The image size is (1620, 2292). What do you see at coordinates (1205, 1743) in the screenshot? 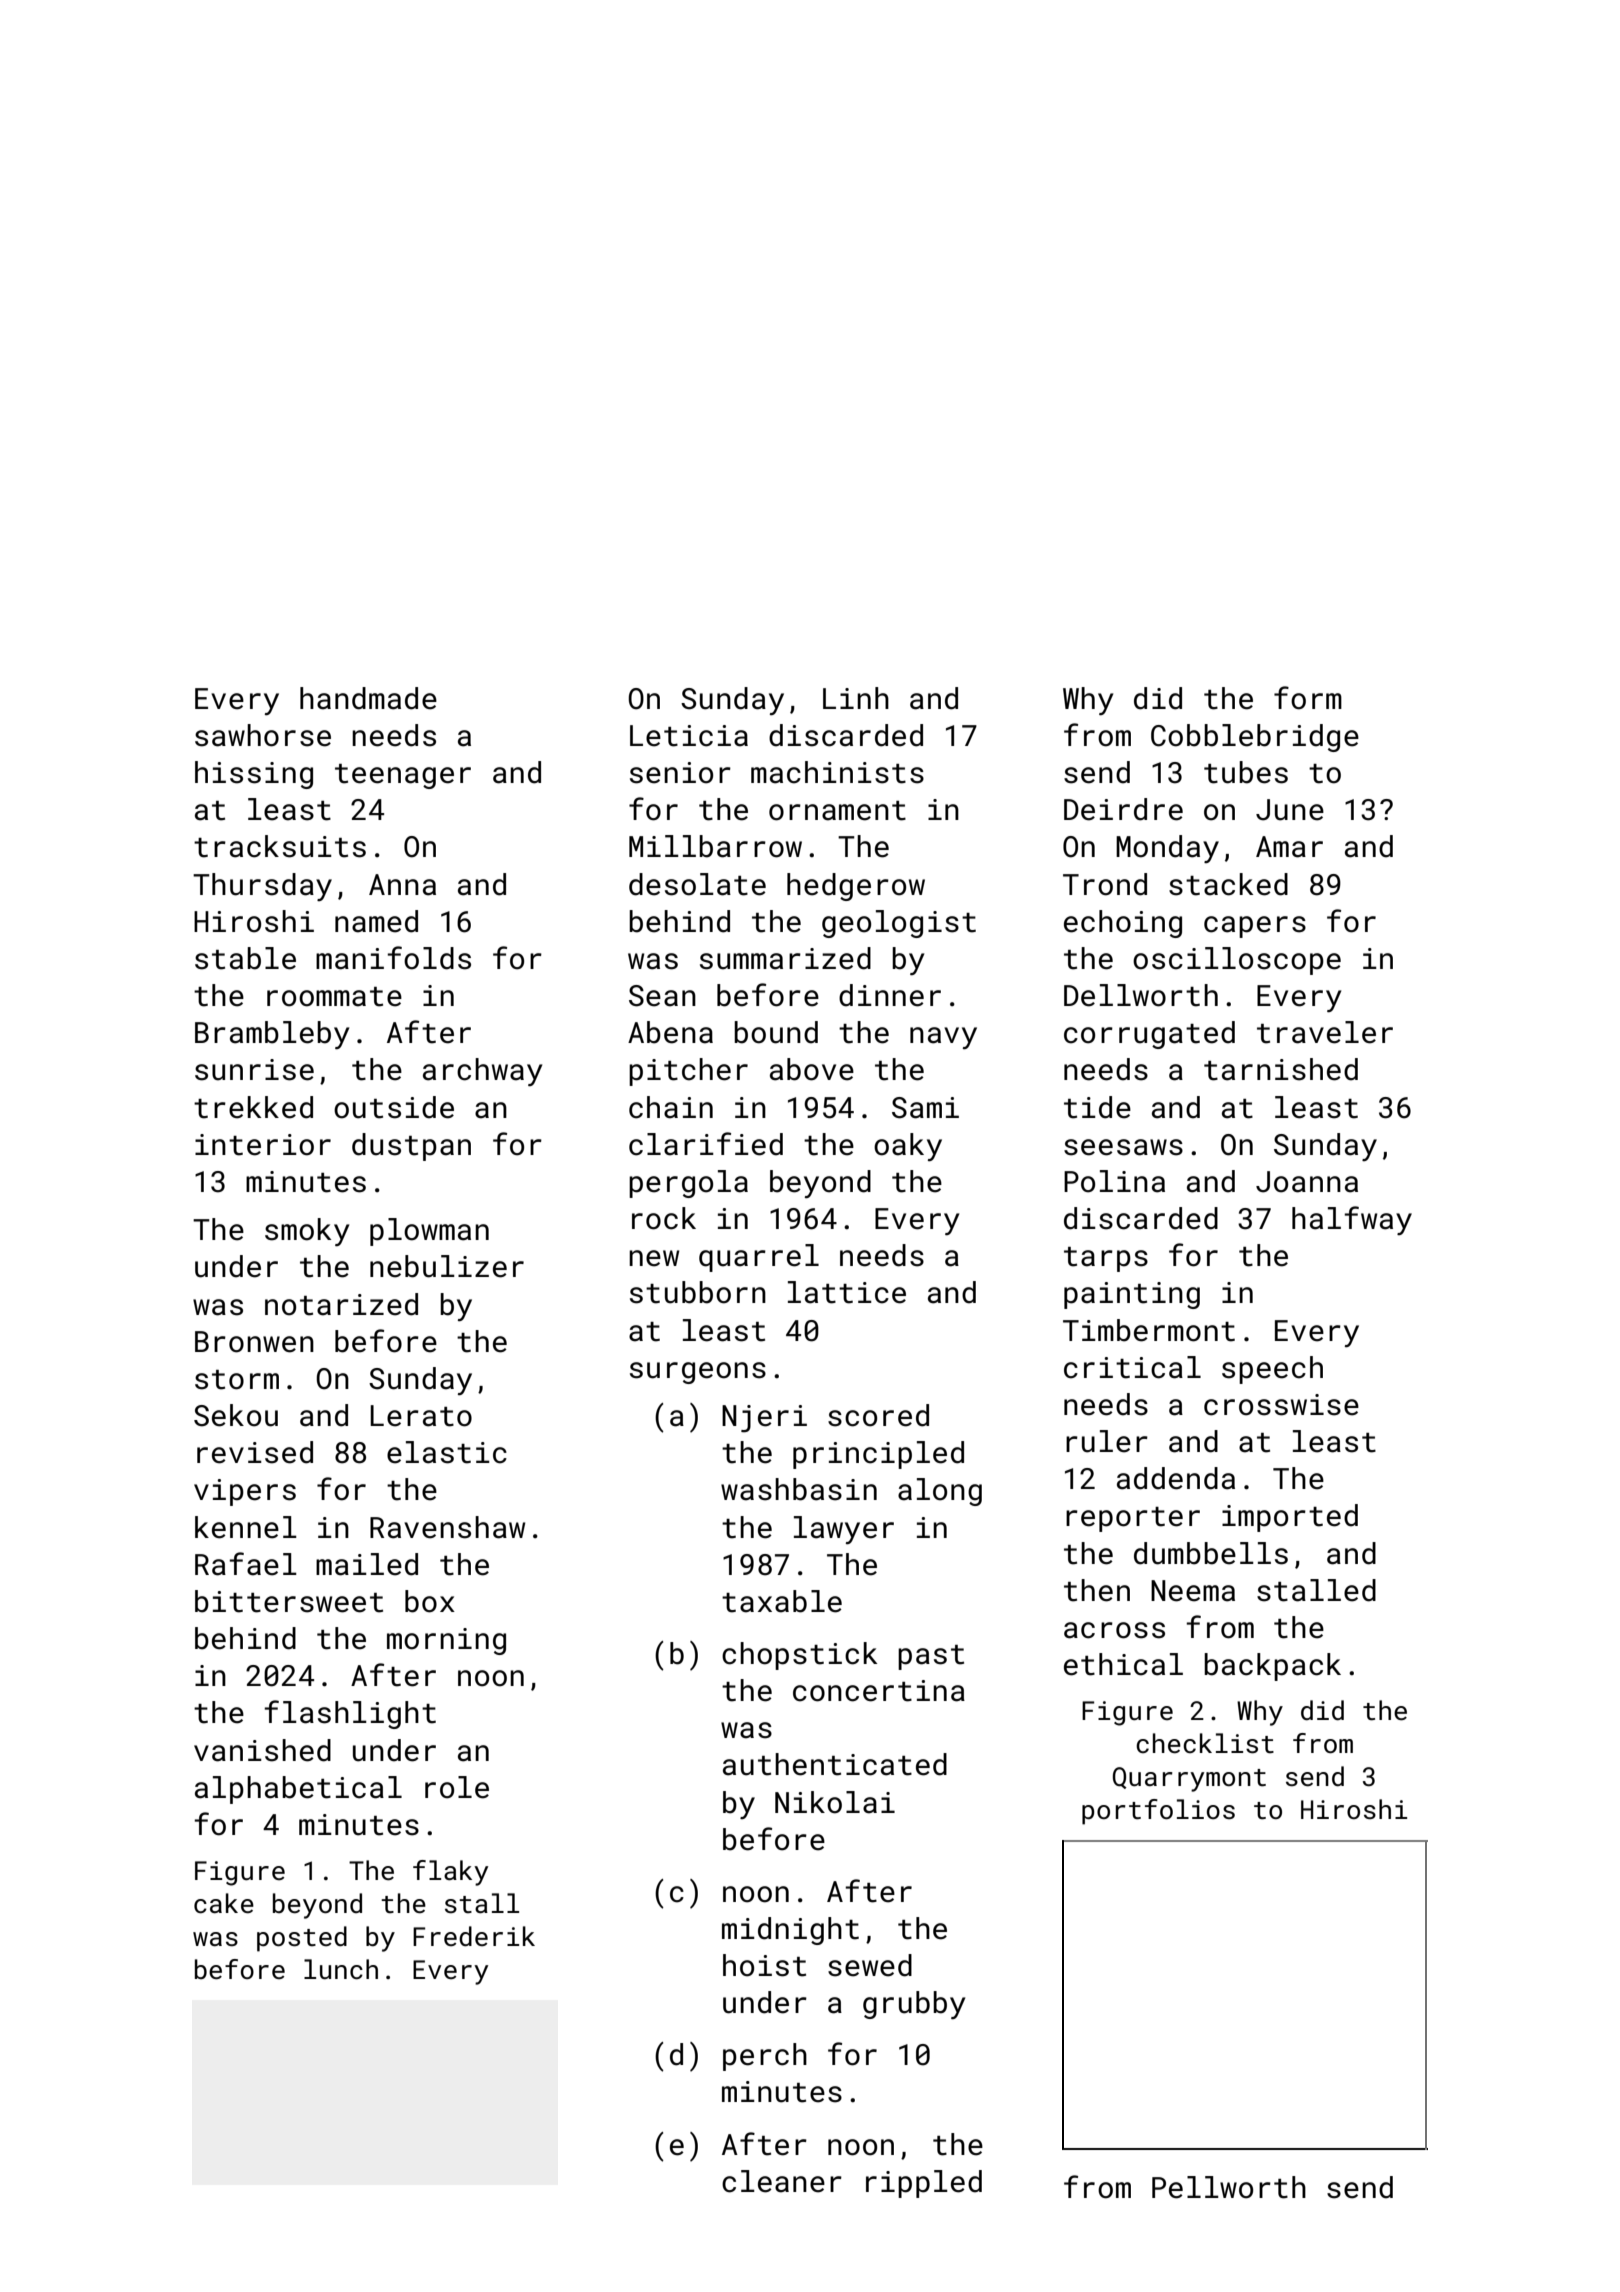
I see `checklist` at bounding box center [1205, 1743].
